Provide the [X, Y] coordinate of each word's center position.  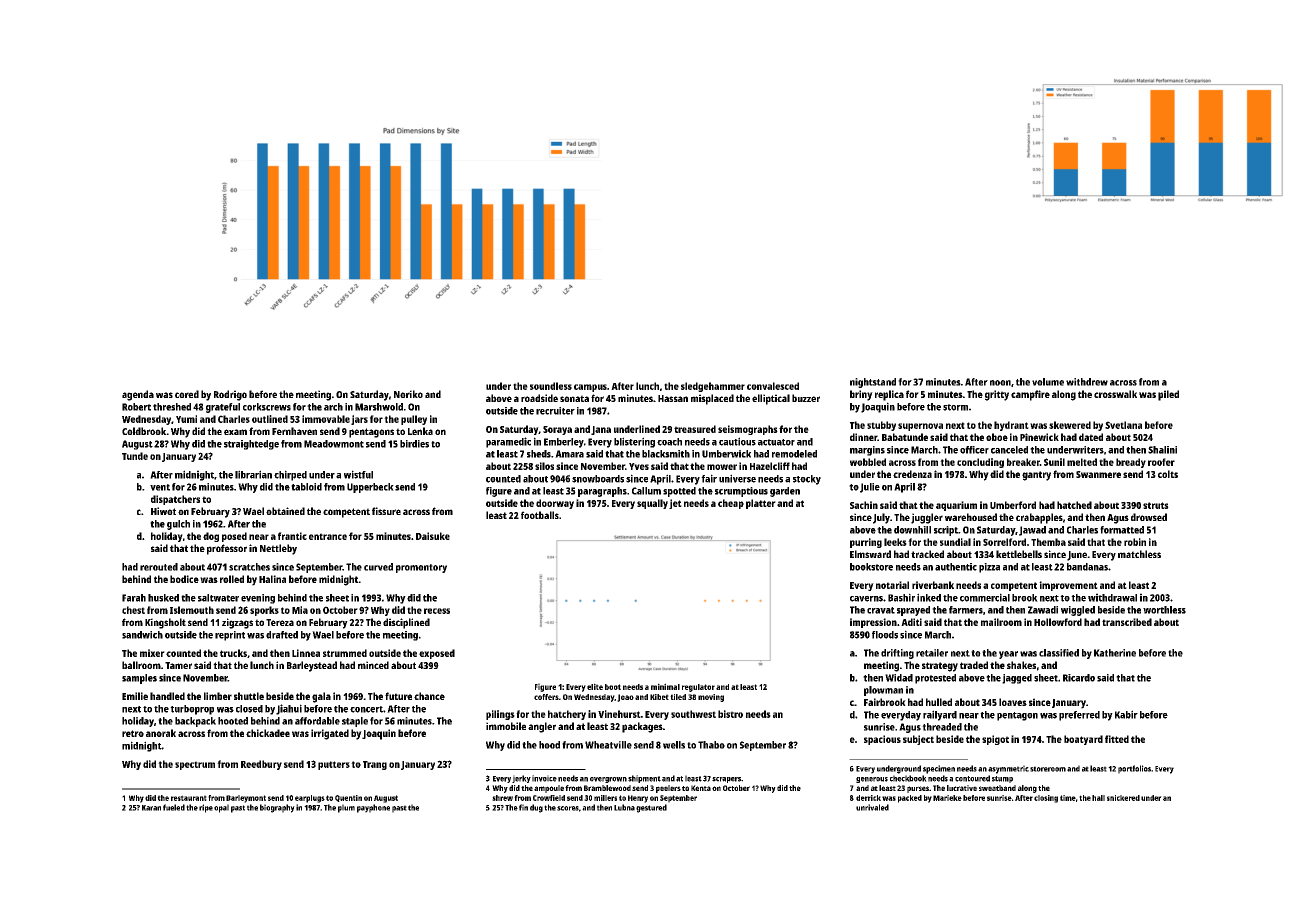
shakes [1021, 665]
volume [1048, 382]
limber [218, 696]
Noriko [408, 394]
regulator [698, 688]
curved [378, 567]
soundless [551, 386]
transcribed [1127, 622]
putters [334, 765]
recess [437, 611]
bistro [730, 714]
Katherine [1115, 653]
